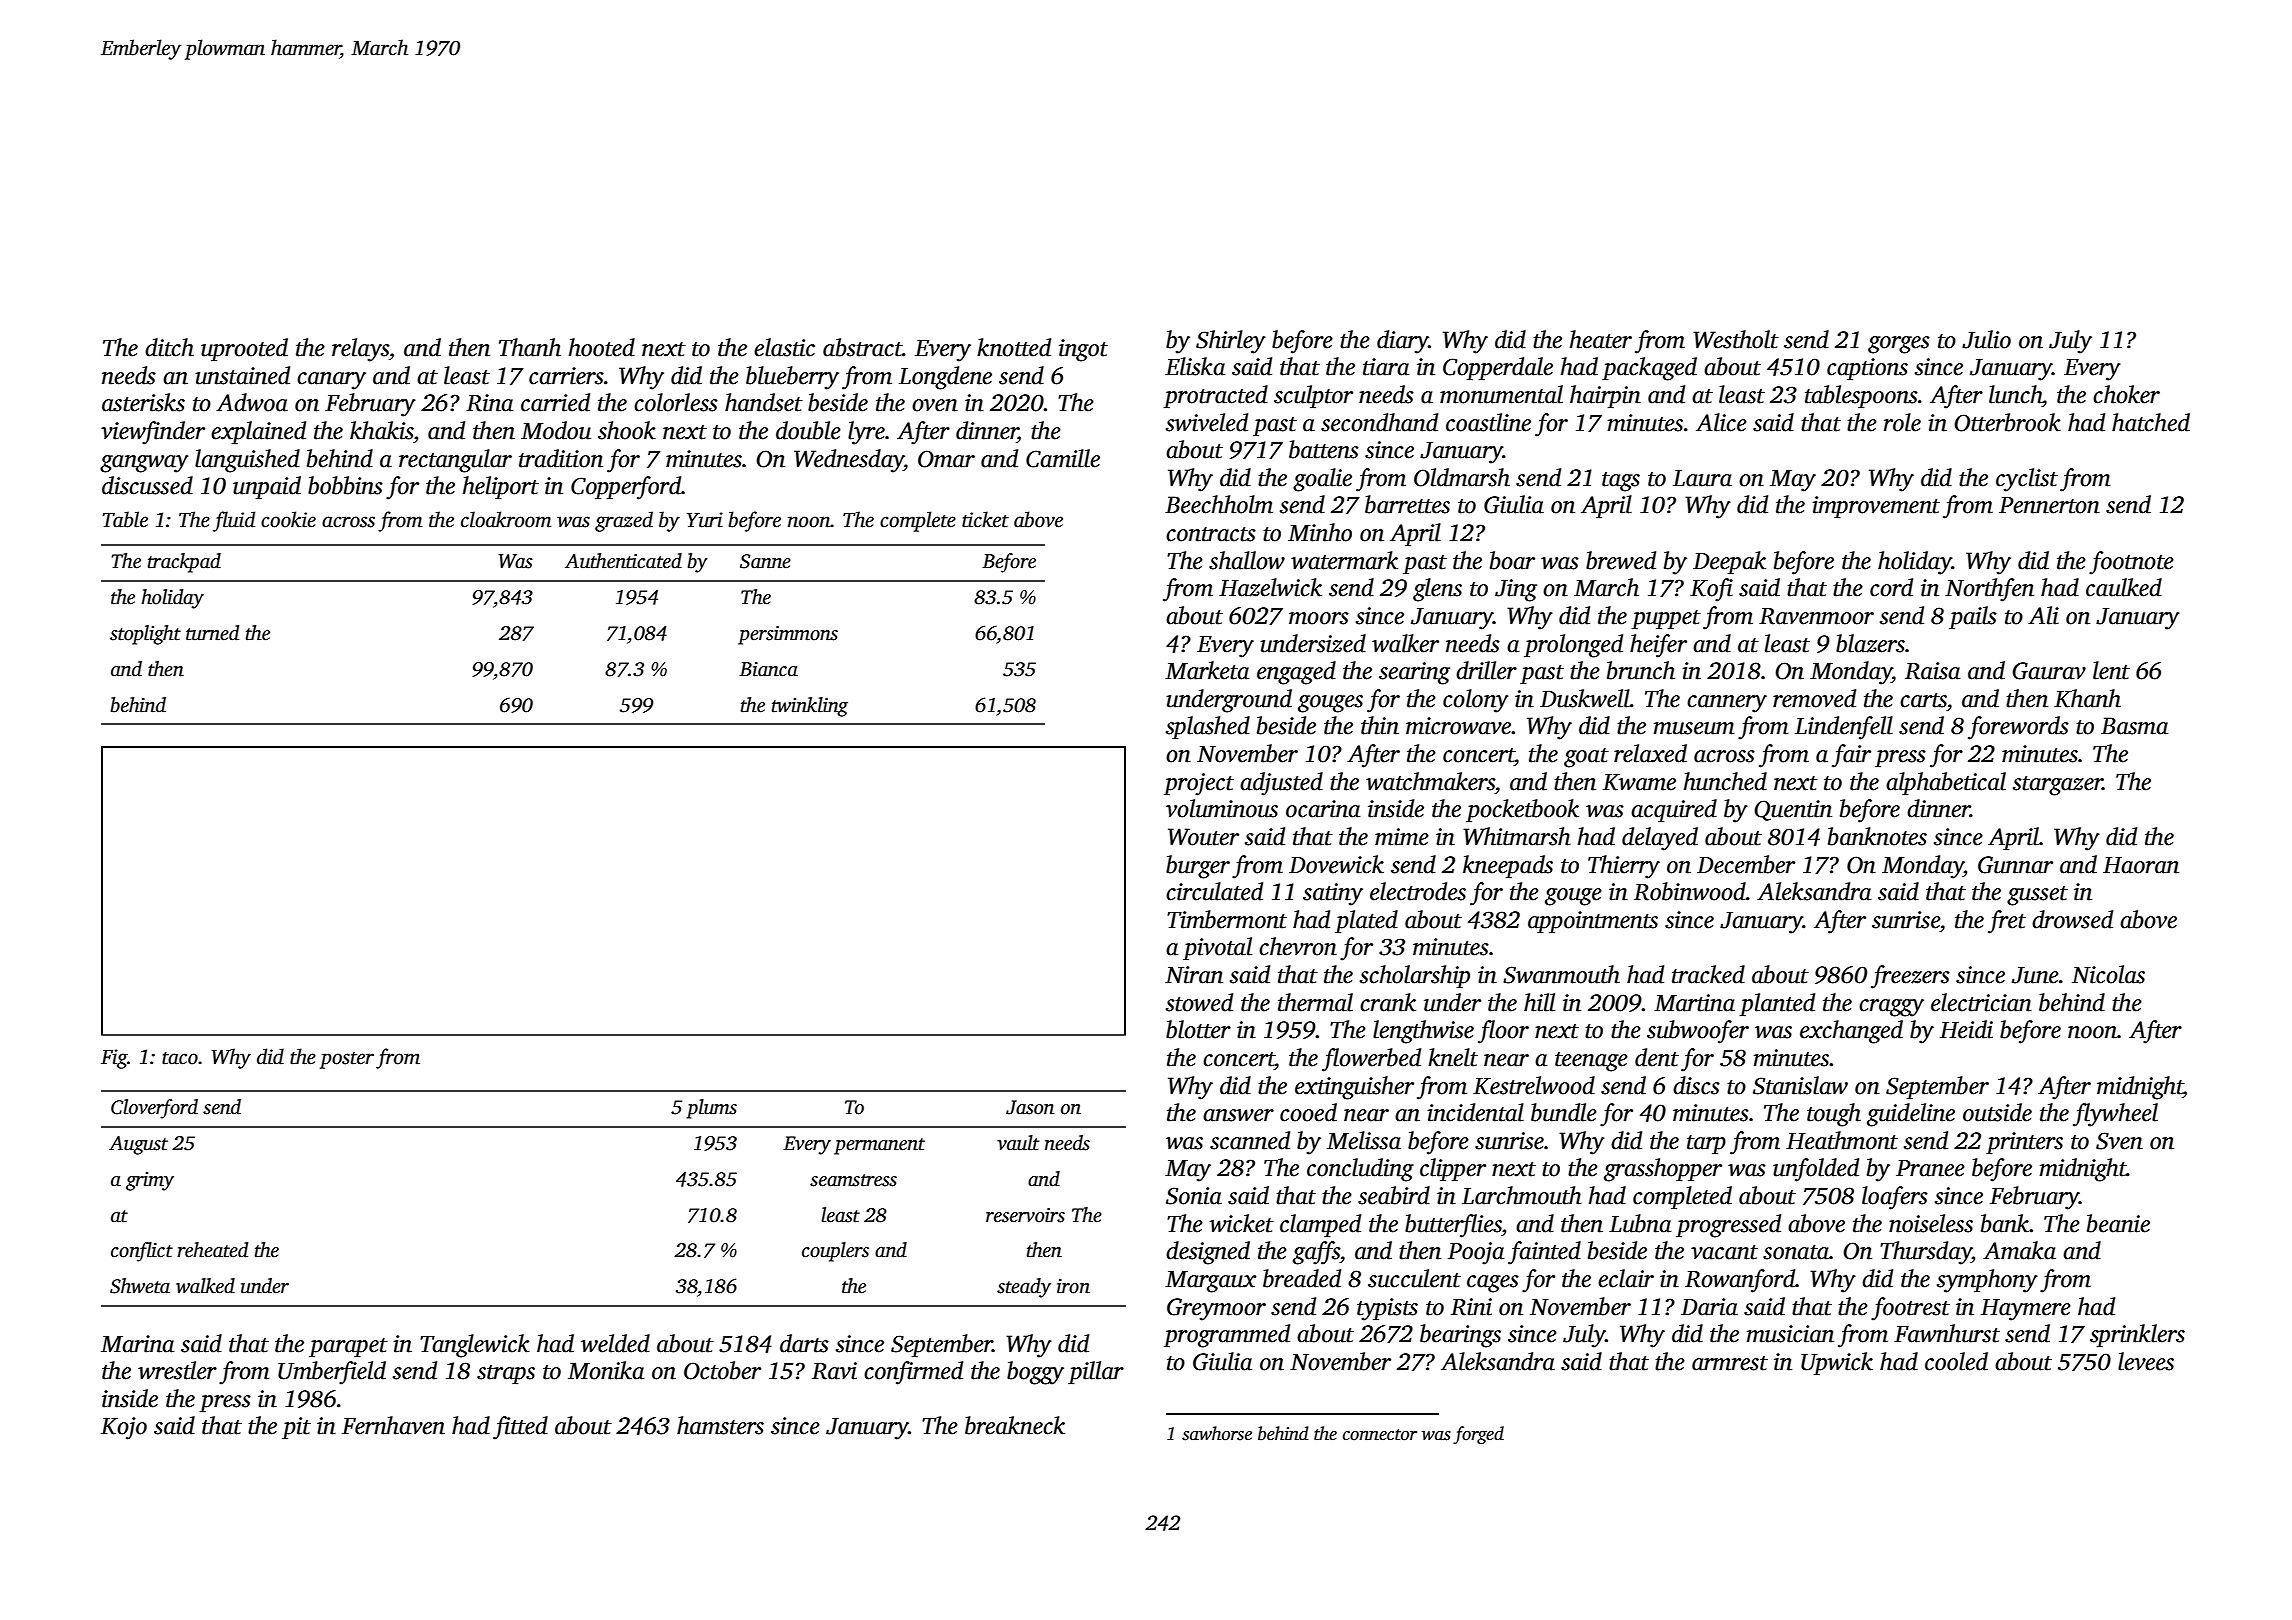 Image resolution: width=2292 pixels, height=1620 pixels. Describe the element at coordinates (180, 1058) in the document. I see `taco` at that location.
